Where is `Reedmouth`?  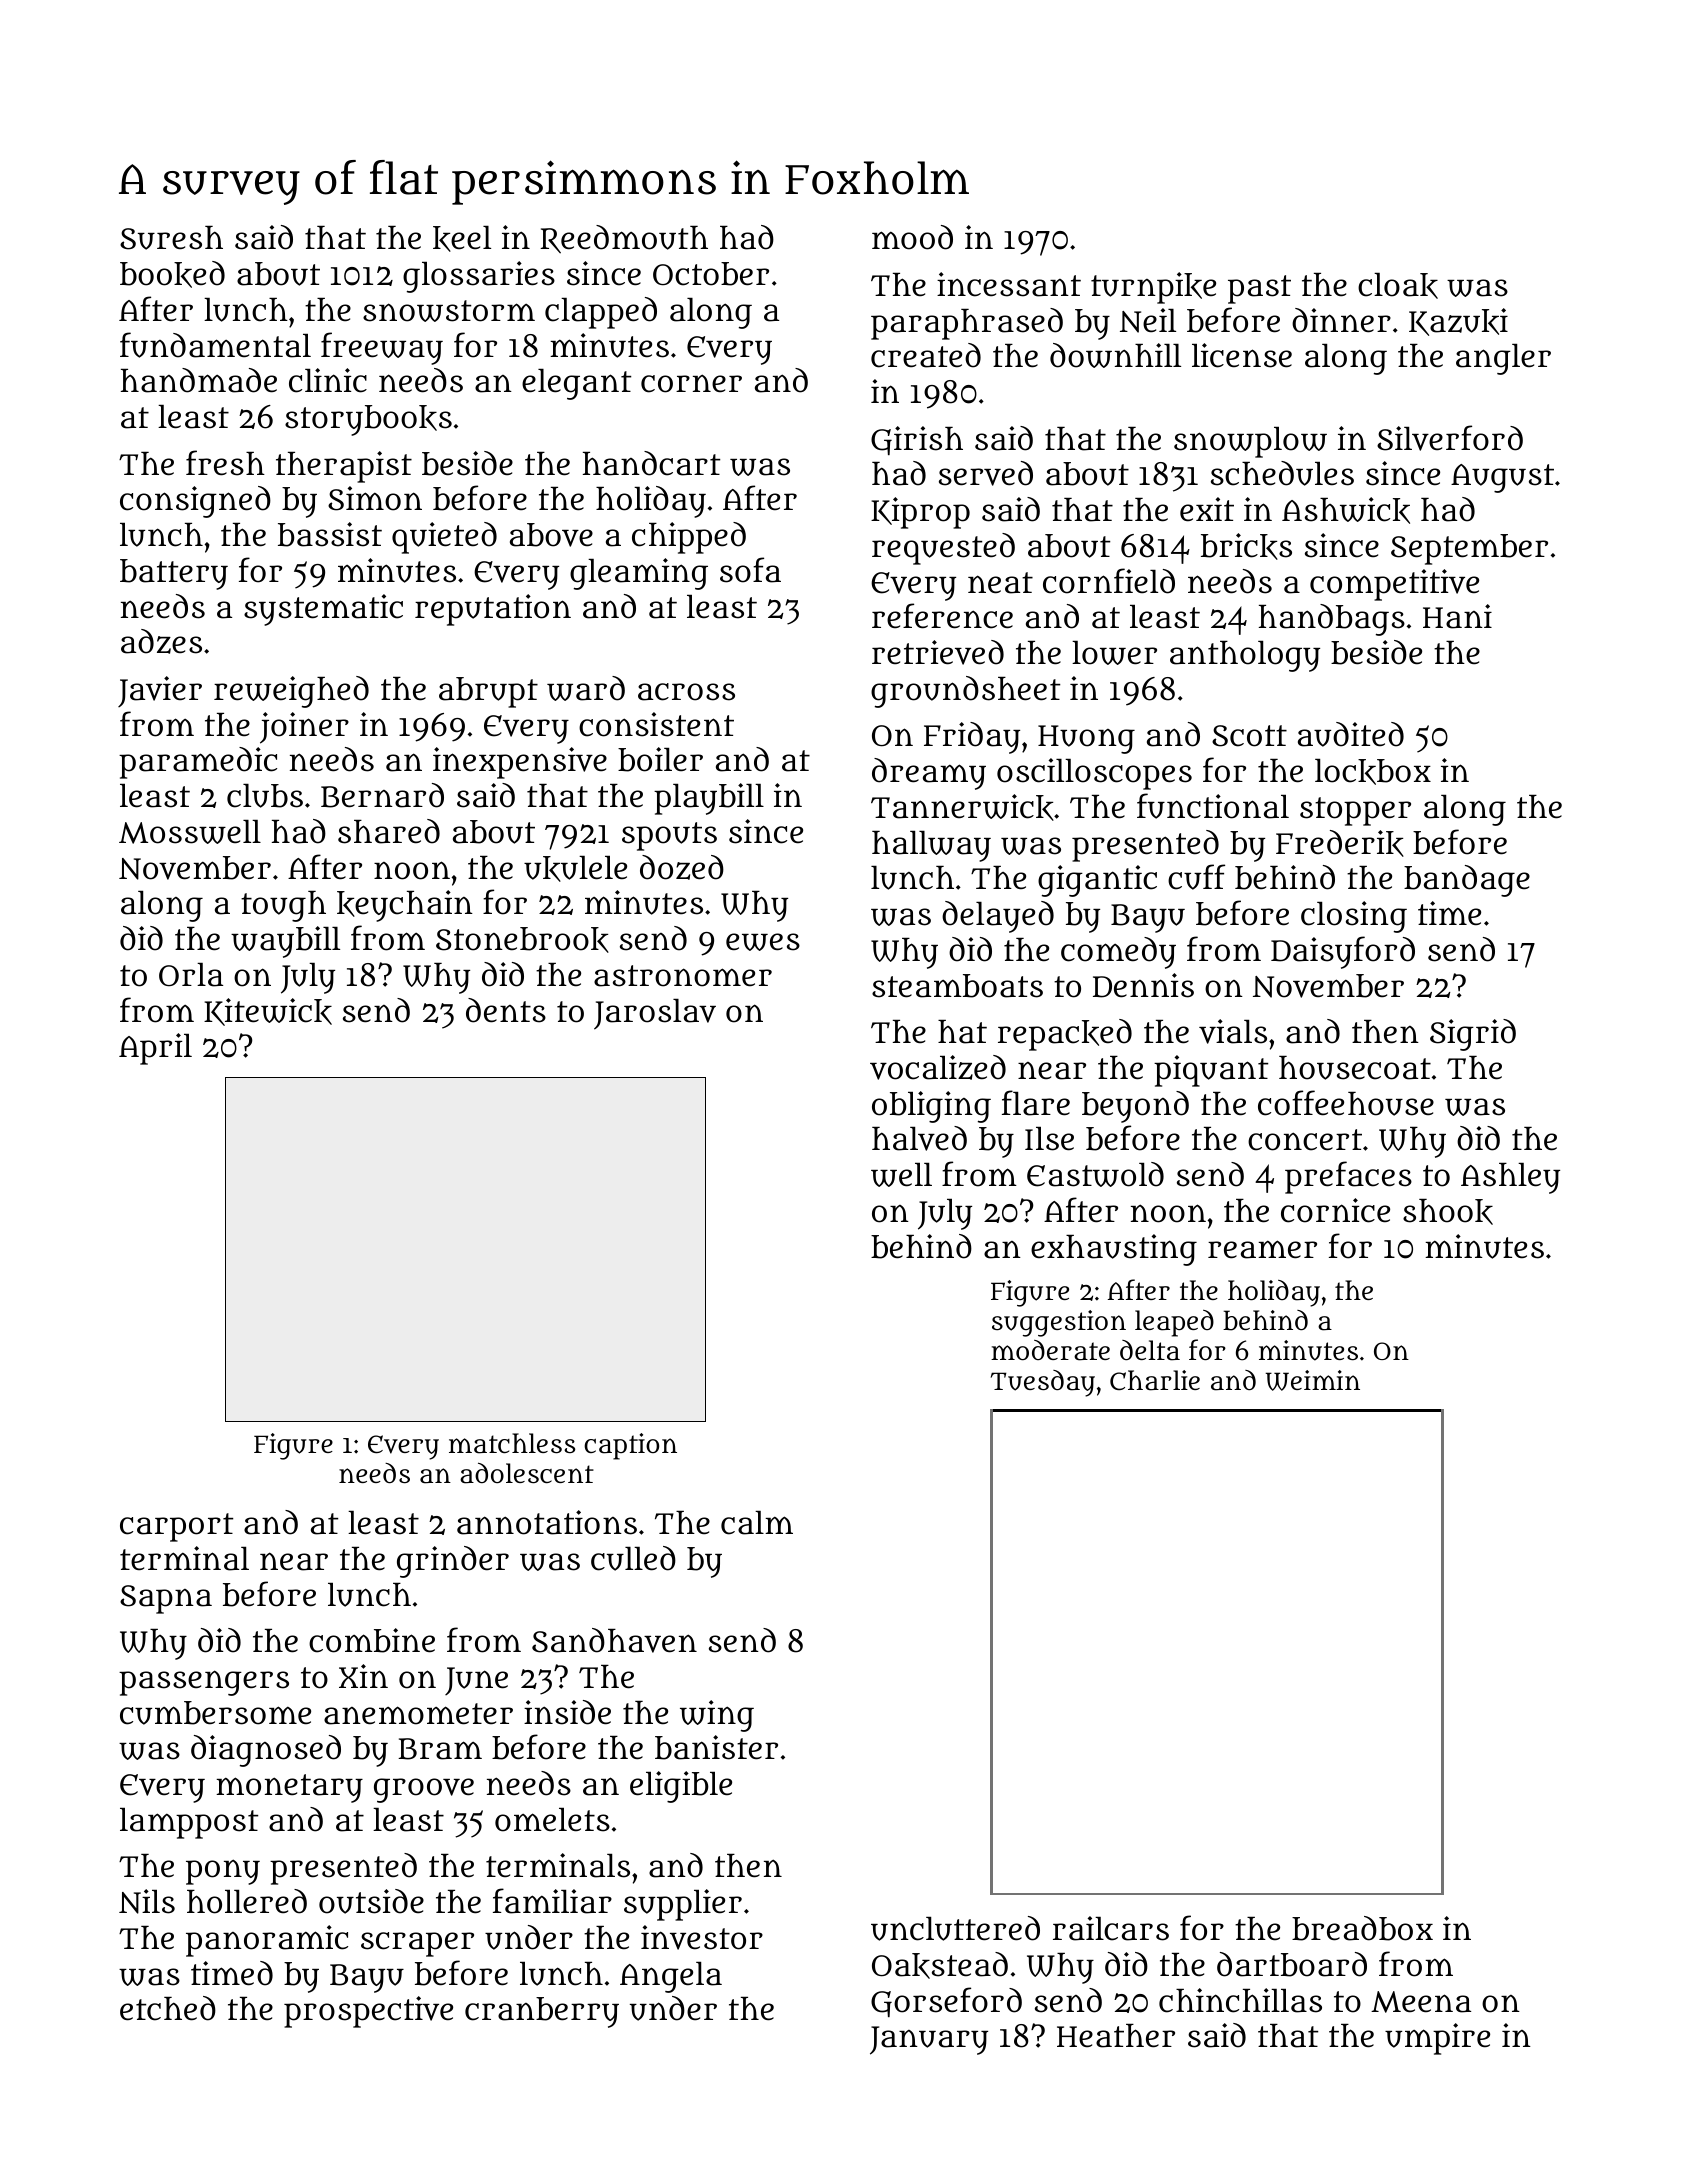
Reedmouth is located at coordinates (624, 239).
